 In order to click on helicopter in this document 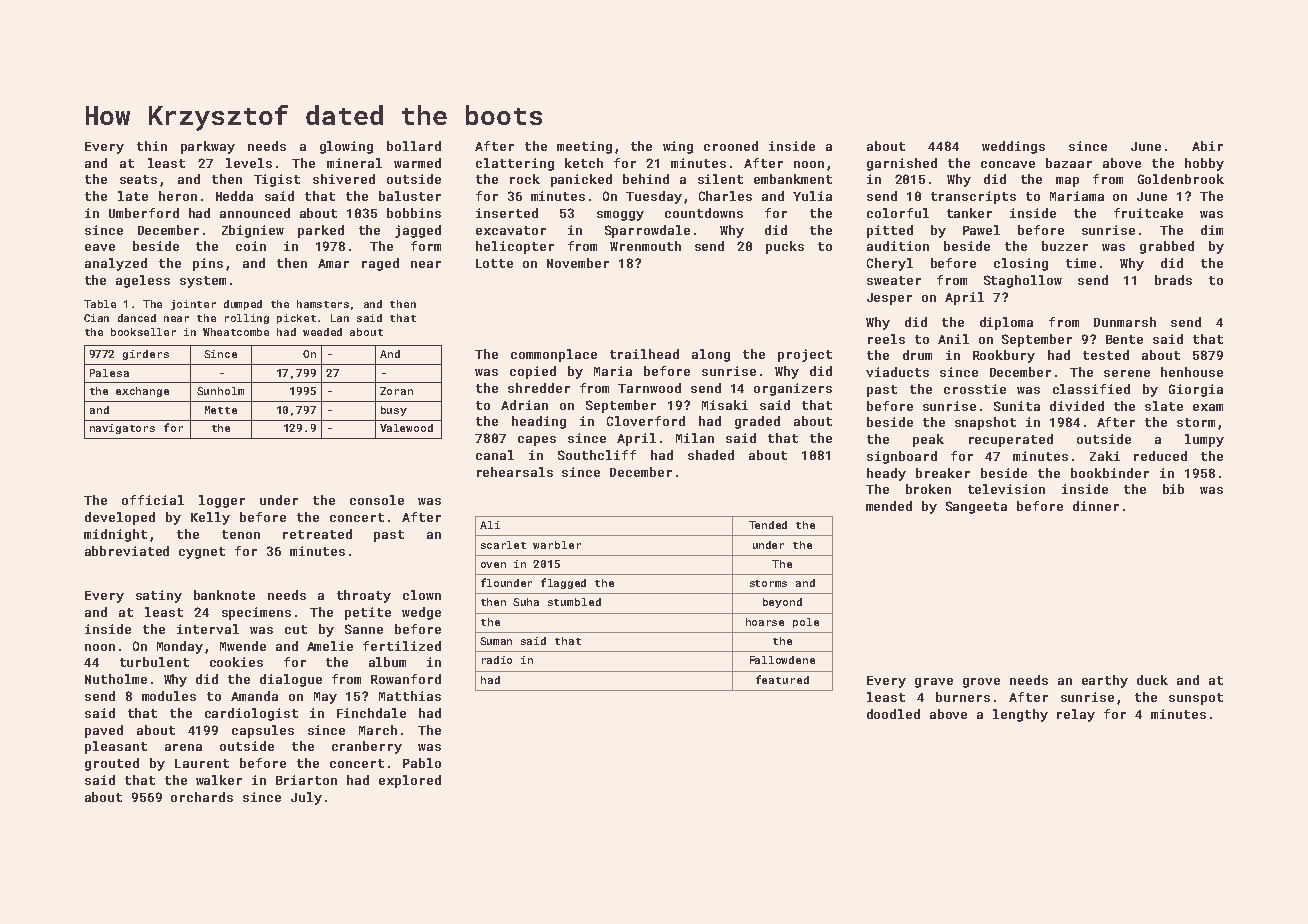, I will do `click(515, 247)`.
